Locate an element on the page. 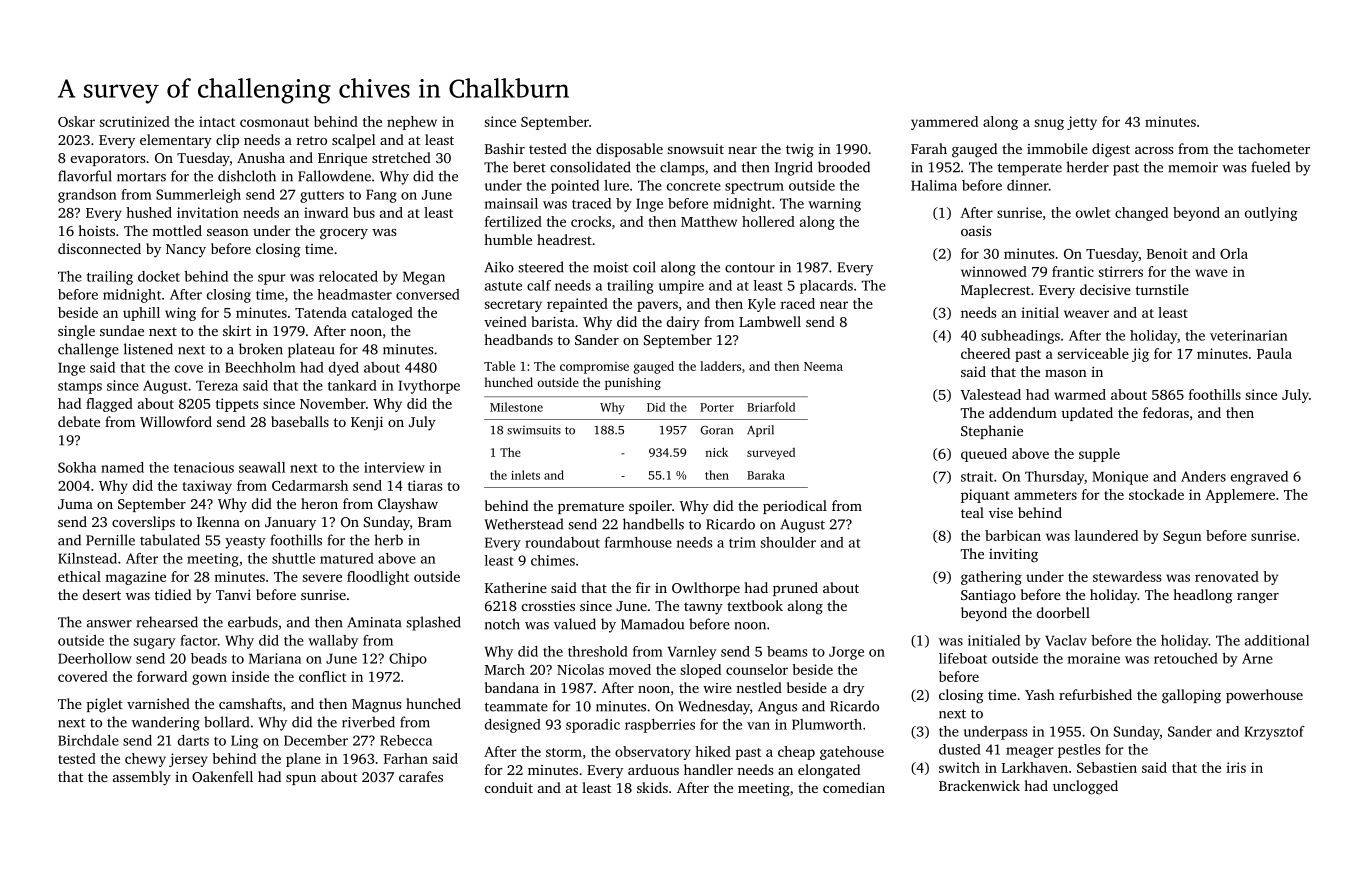 The height and width of the page is (887, 1372). assembly is located at coordinates (142, 778).
